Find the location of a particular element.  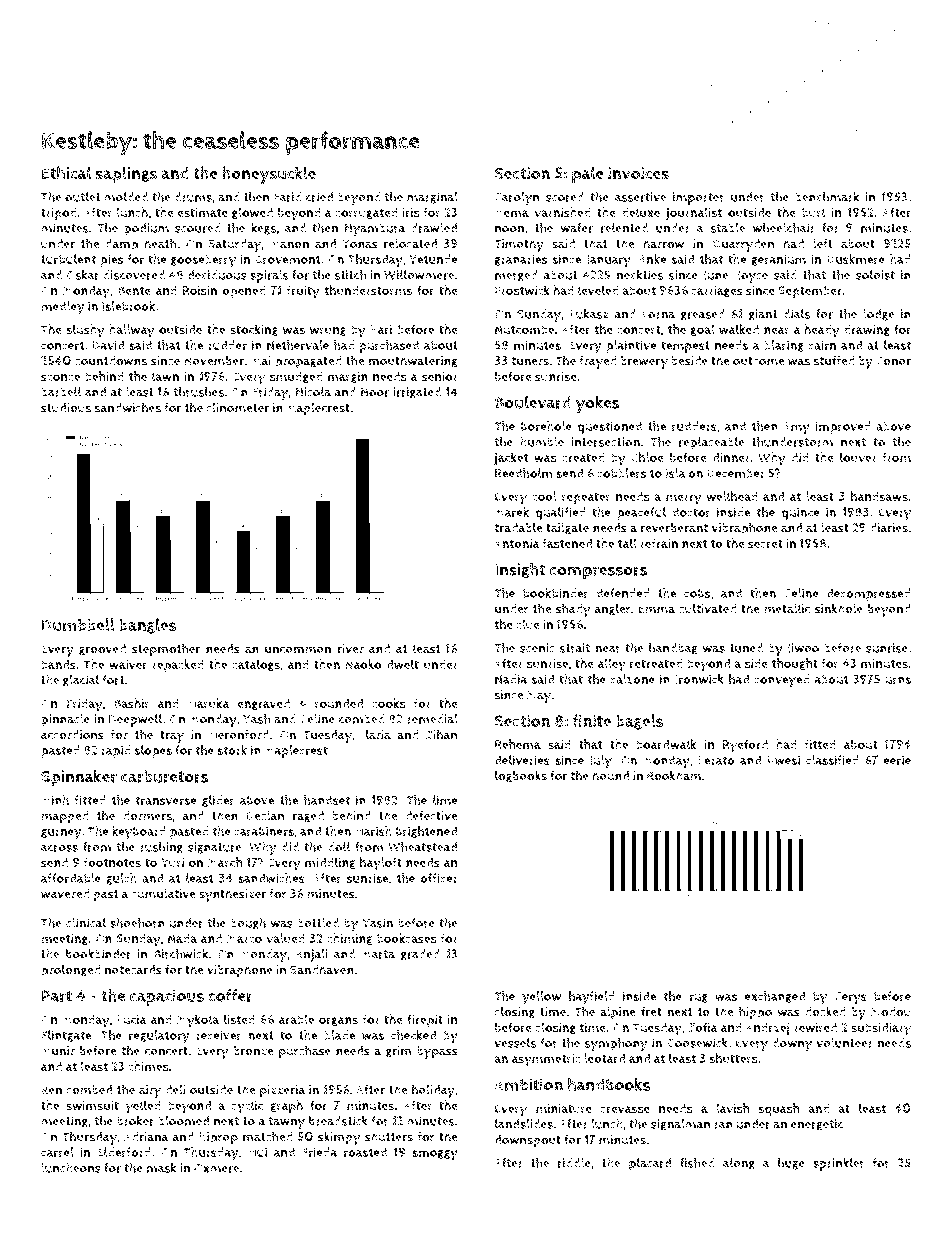

signature is located at coordinates (215, 848).
